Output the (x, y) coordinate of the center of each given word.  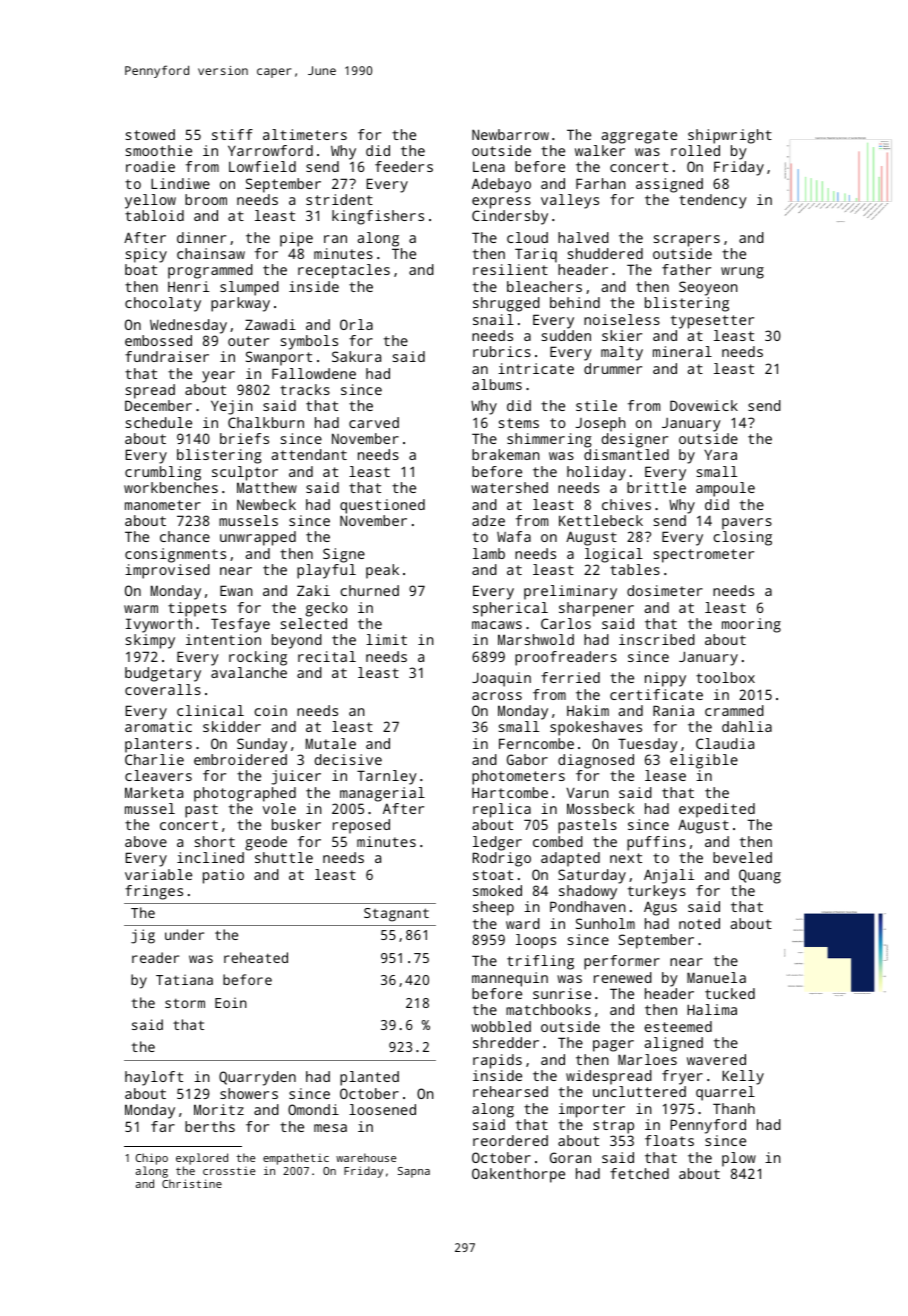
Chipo (152, 1159)
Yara (720, 454)
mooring (751, 625)
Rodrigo (502, 859)
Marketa (154, 792)
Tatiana (184, 979)
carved (374, 422)
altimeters (305, 134)
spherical (510, 609)
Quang (760, 876)
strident (339, 199)
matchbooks (548, 1009)
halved (583, 237)
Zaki (313, 590)
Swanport (279, 358)
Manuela (716, 977)
